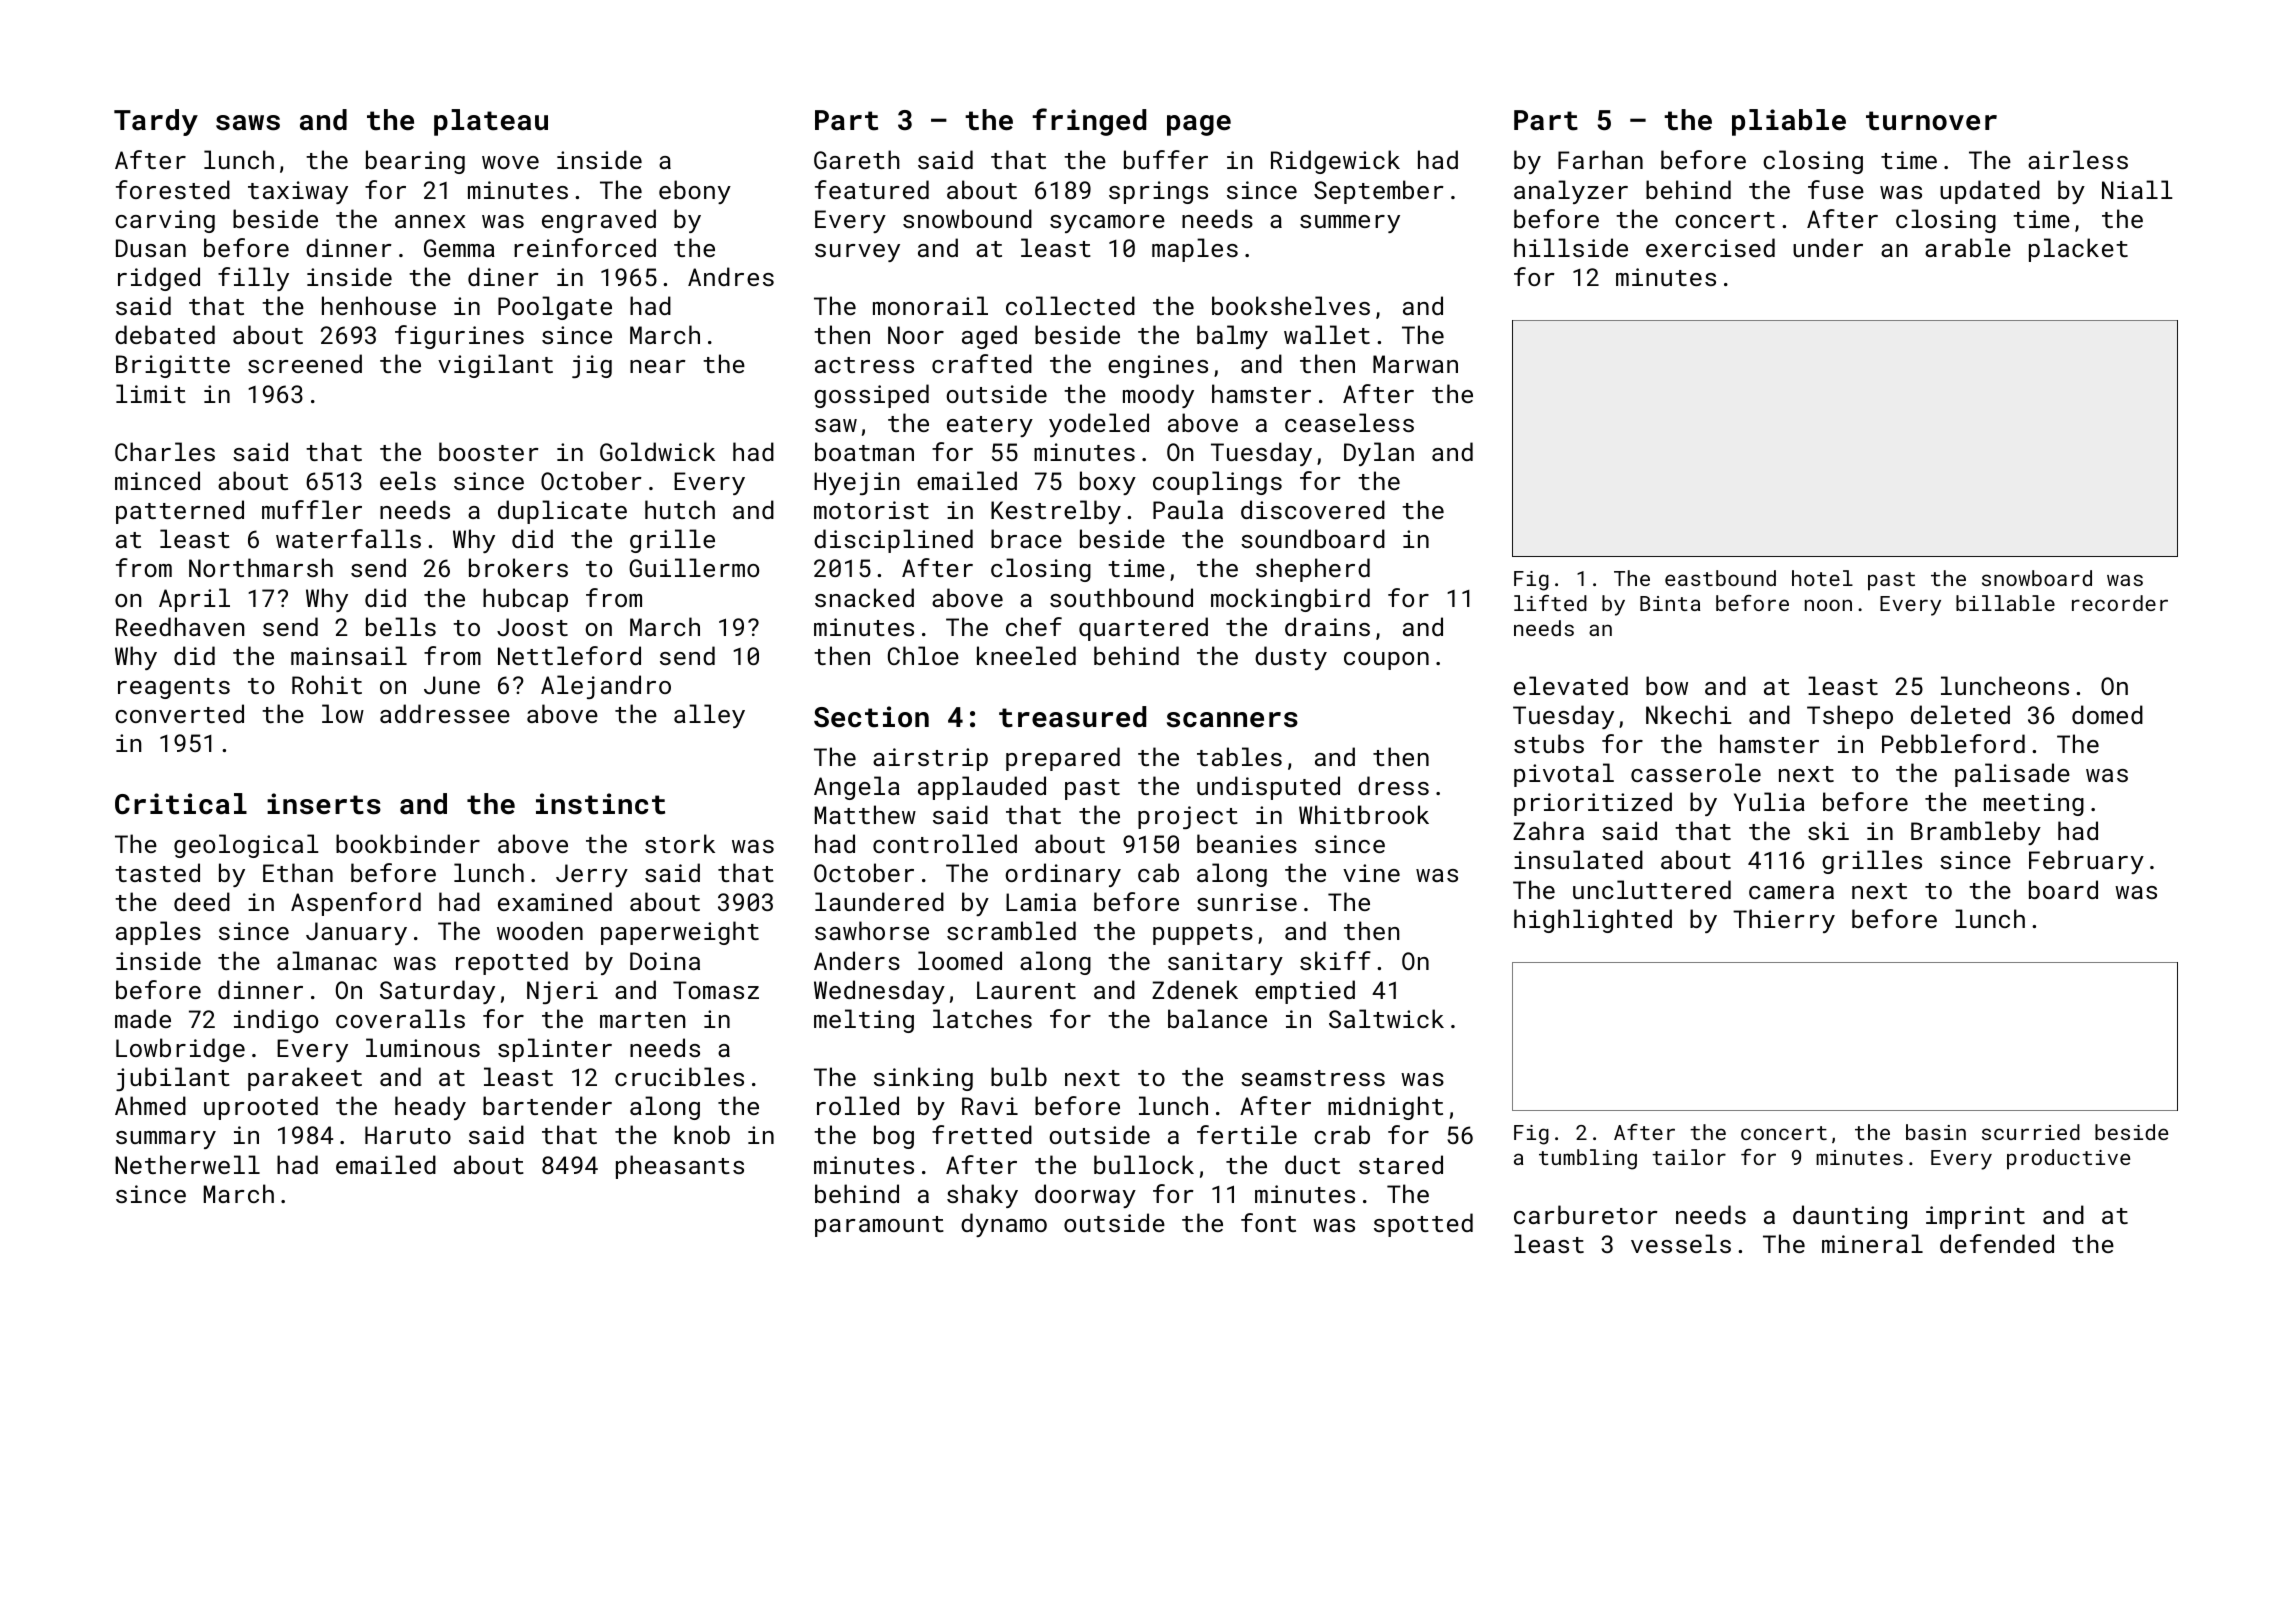 The image size is (2292, 1620). Describe the element at coordinates (879, 1226) in the document. I see `paramount` at that location.
